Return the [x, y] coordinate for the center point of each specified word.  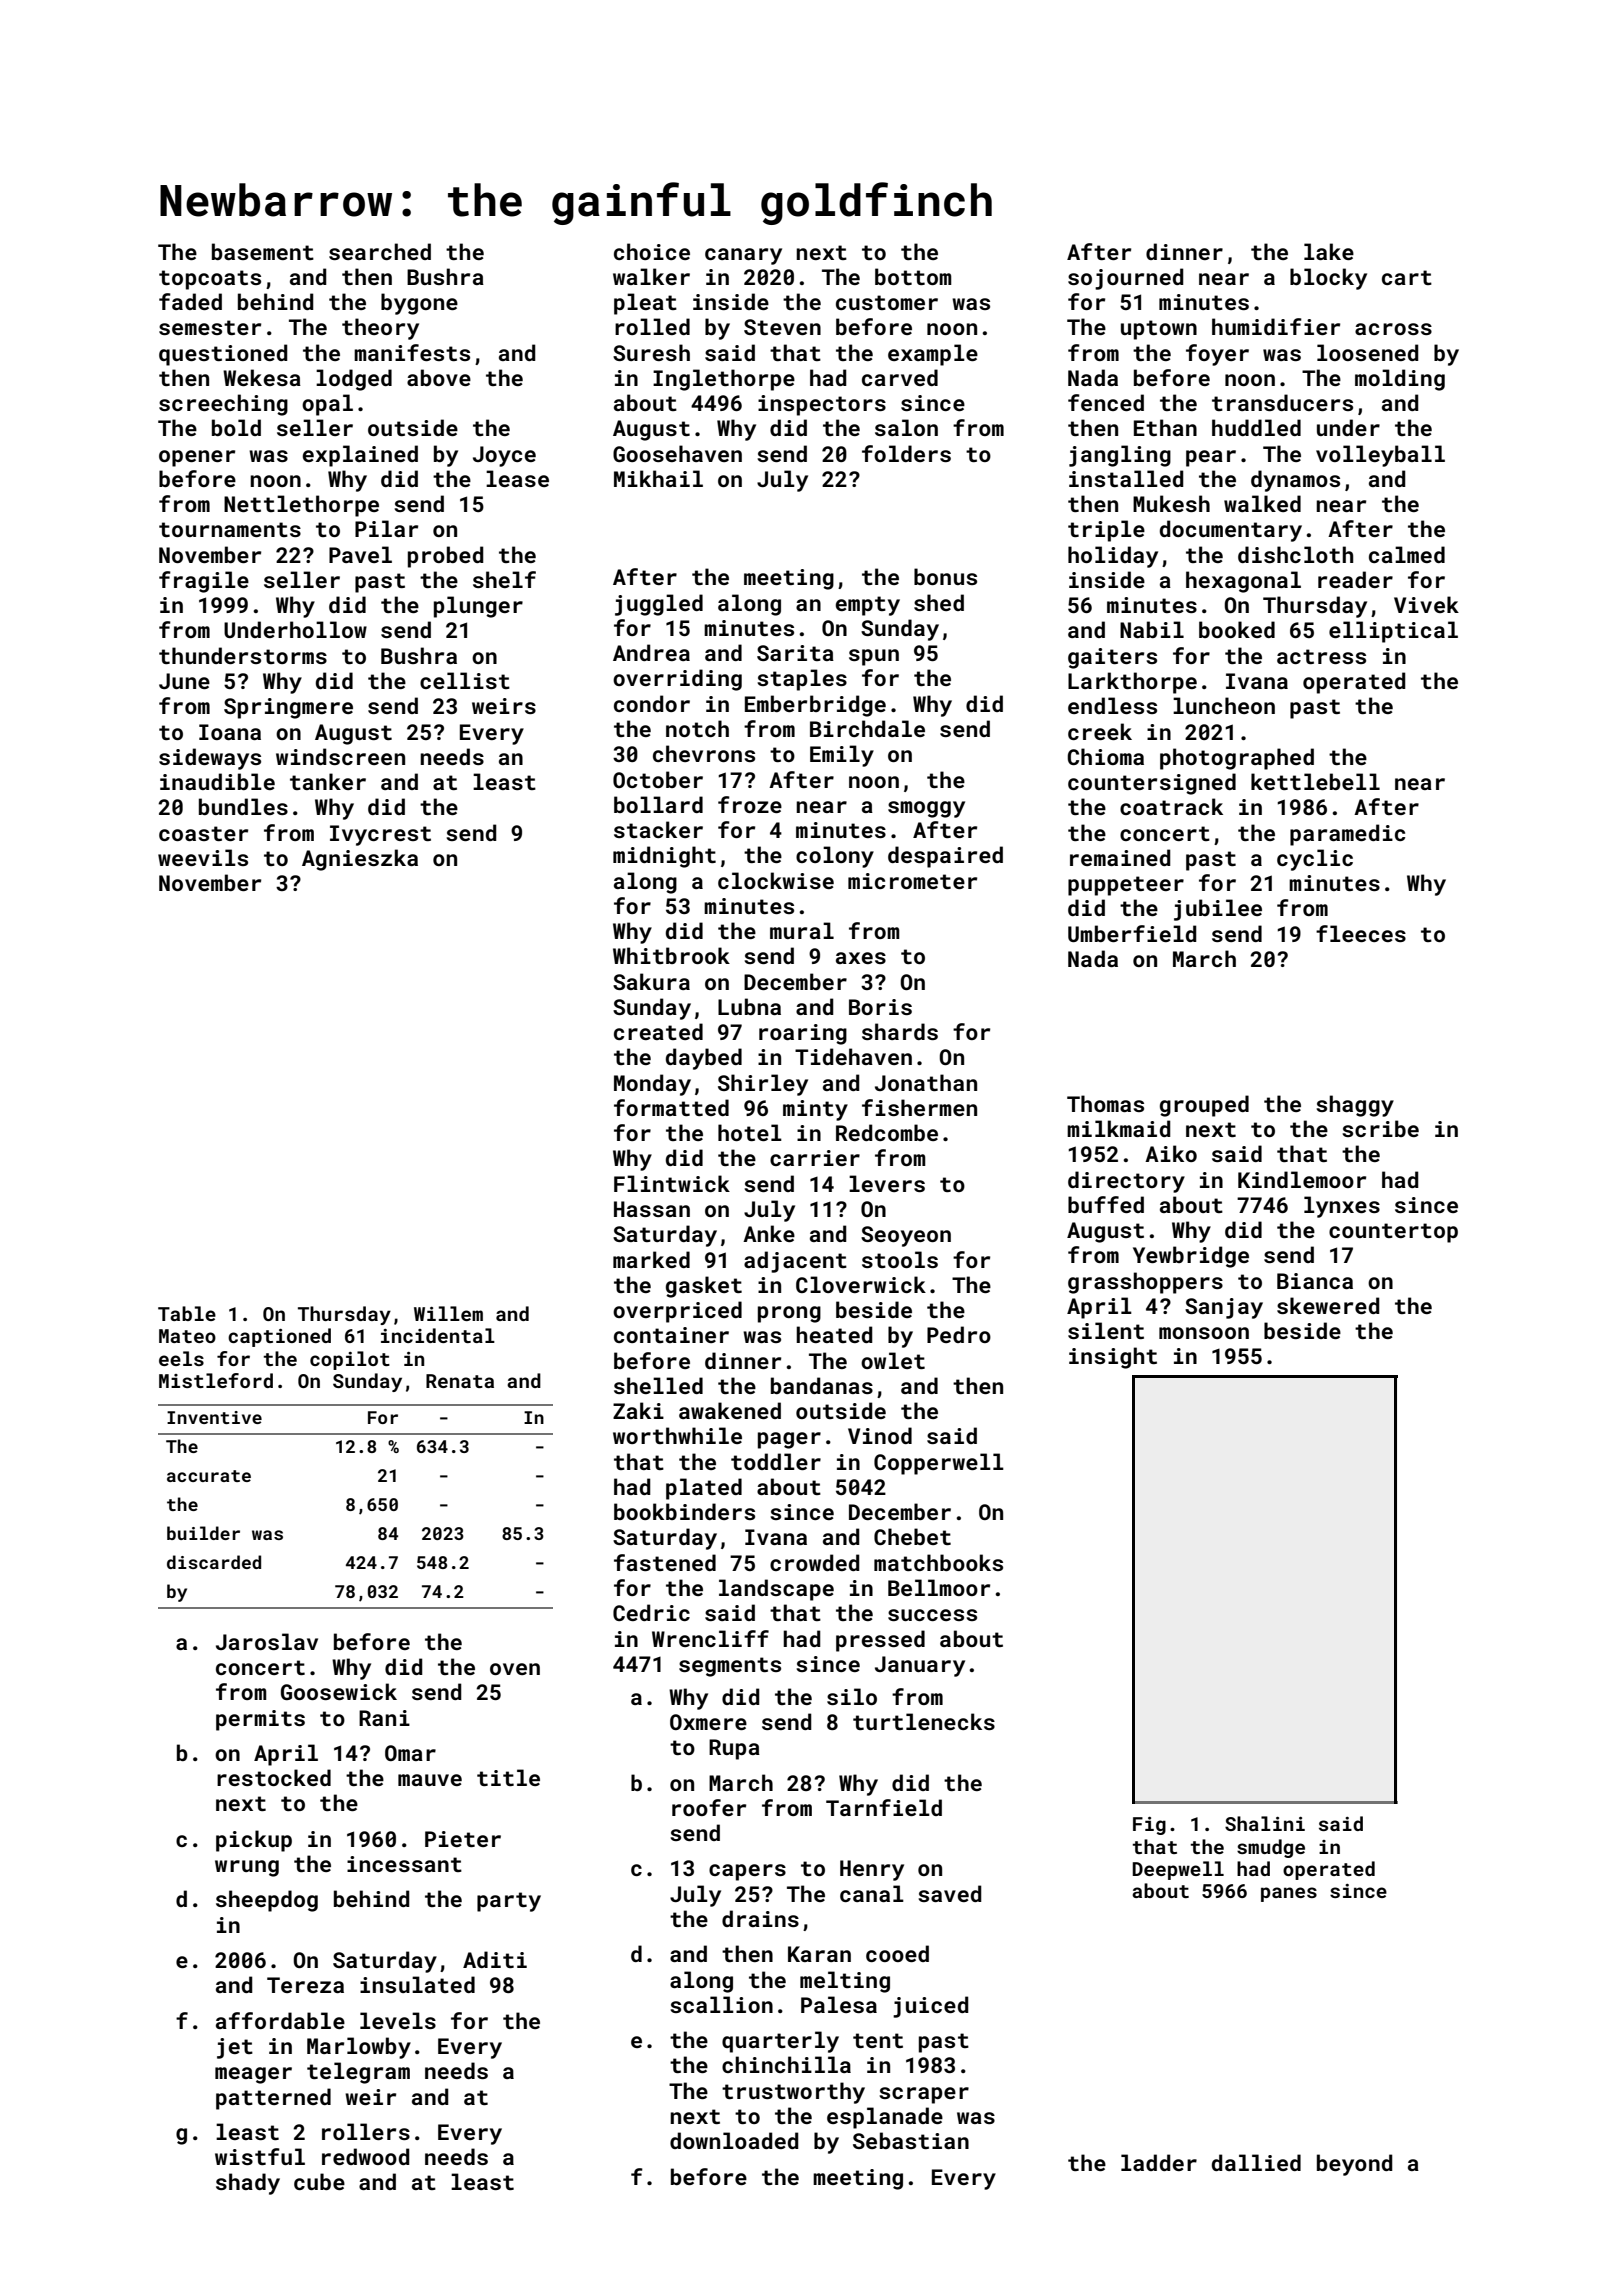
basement [263, 251]
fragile [204, 582]
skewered [1328, 1305]
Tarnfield [884, 1807]
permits [260, 1720]
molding [1400, 380]
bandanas [822, 1385]
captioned [279, 1337]
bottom [913, 276]
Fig [1149, 1826]
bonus [945, 576]
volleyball [1380, 456]
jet [235, 2048]
